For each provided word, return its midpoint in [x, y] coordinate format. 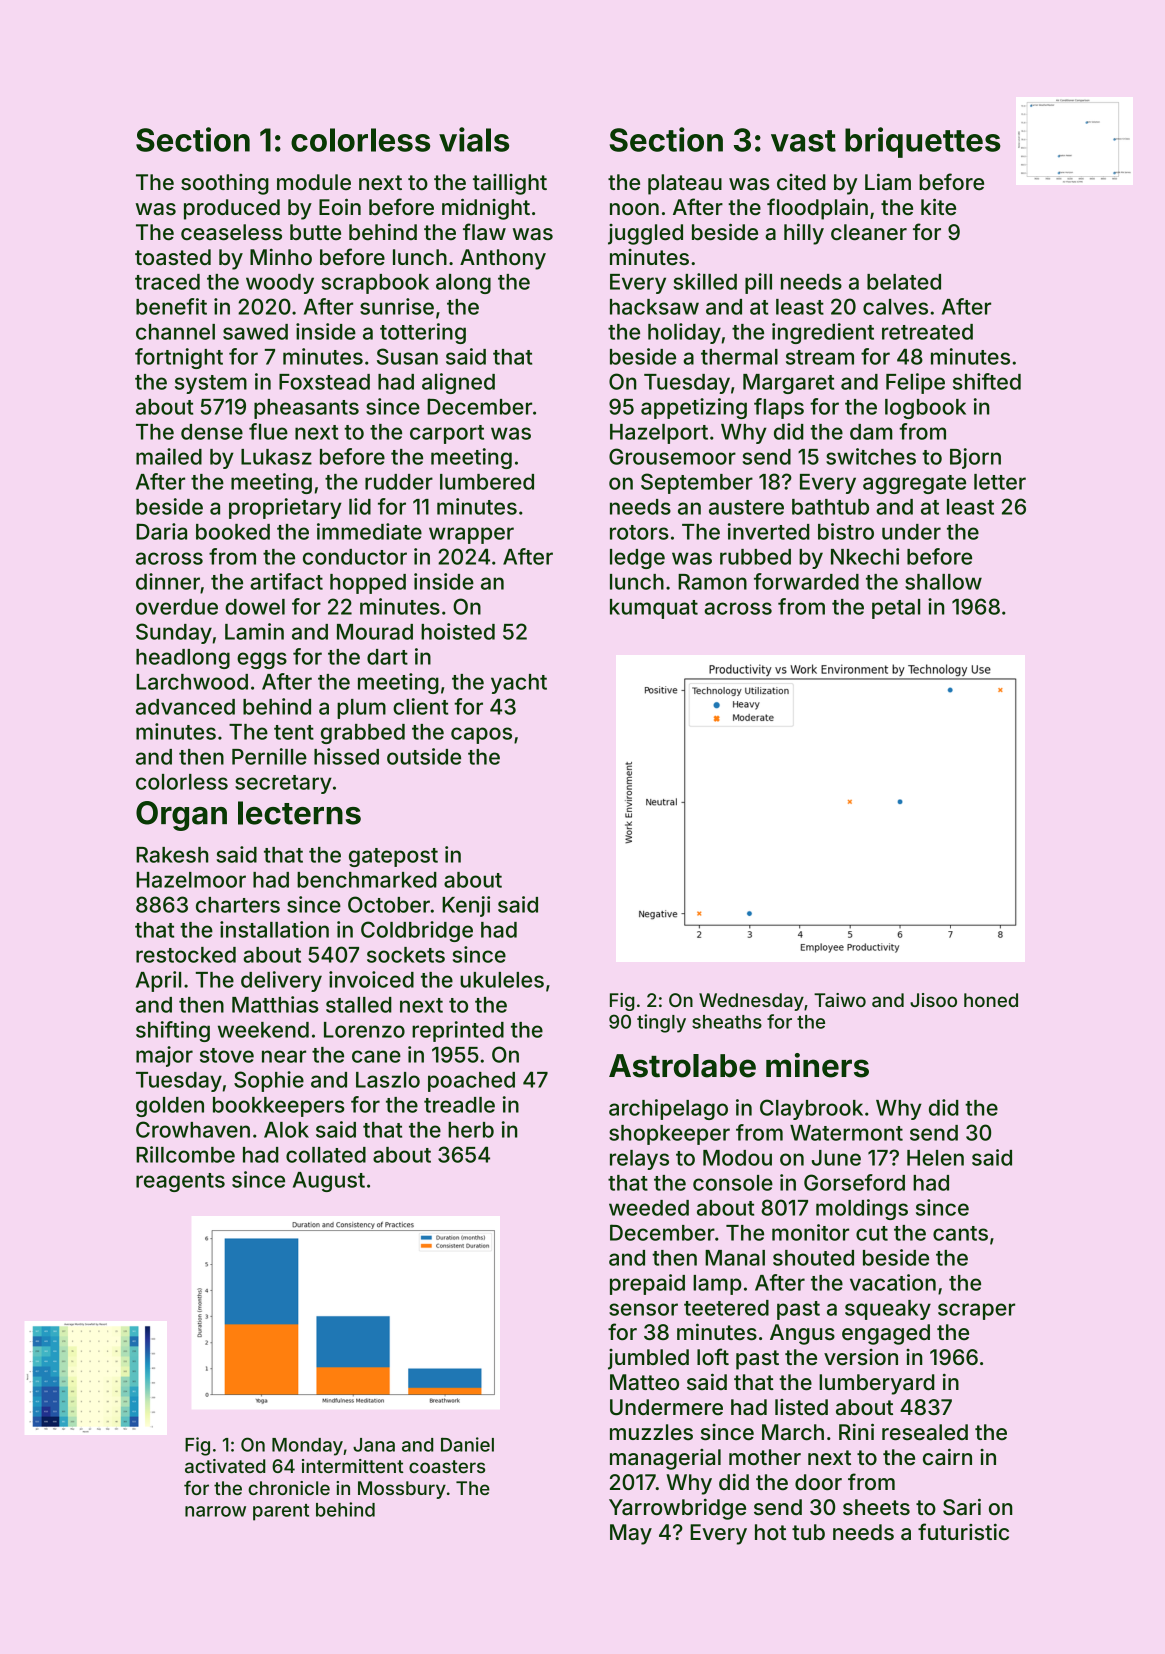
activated [225, 1466]
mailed [169, 456]
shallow [943, 582]
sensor [643, 1309]
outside [424, 756]
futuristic [963, 1531]
